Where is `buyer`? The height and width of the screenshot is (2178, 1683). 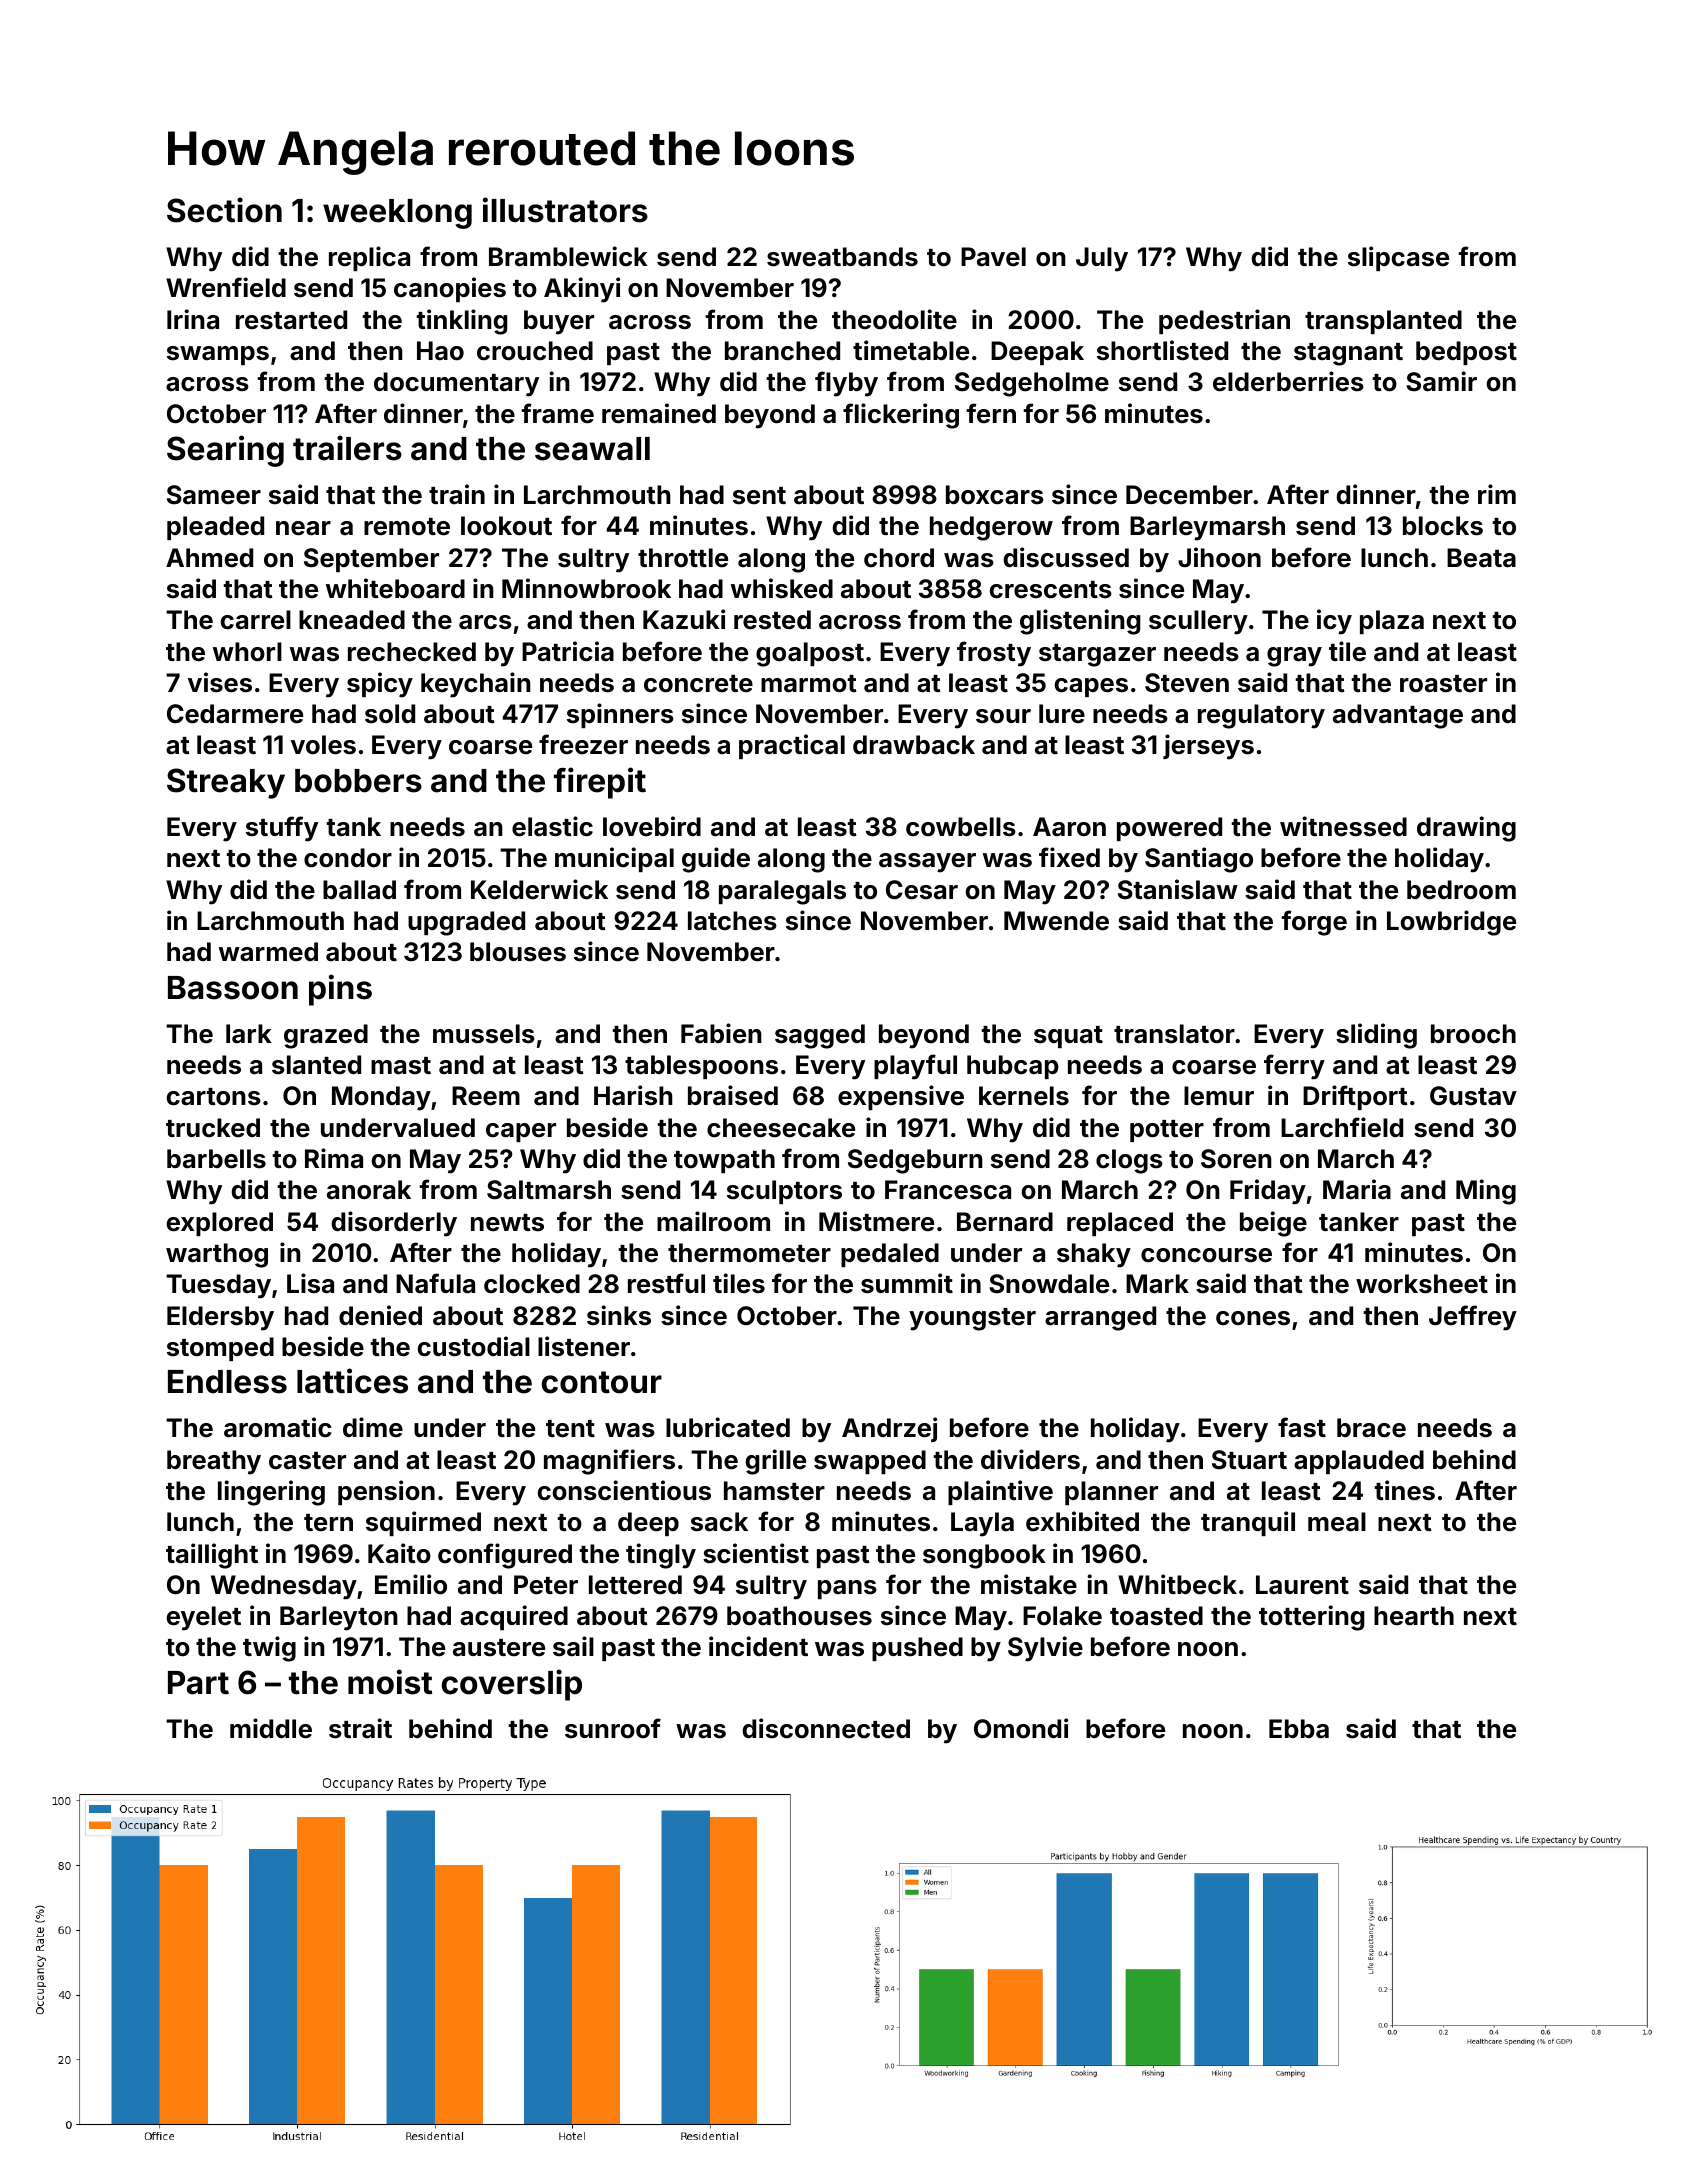 buyer is located at coordinates (559, 322).
